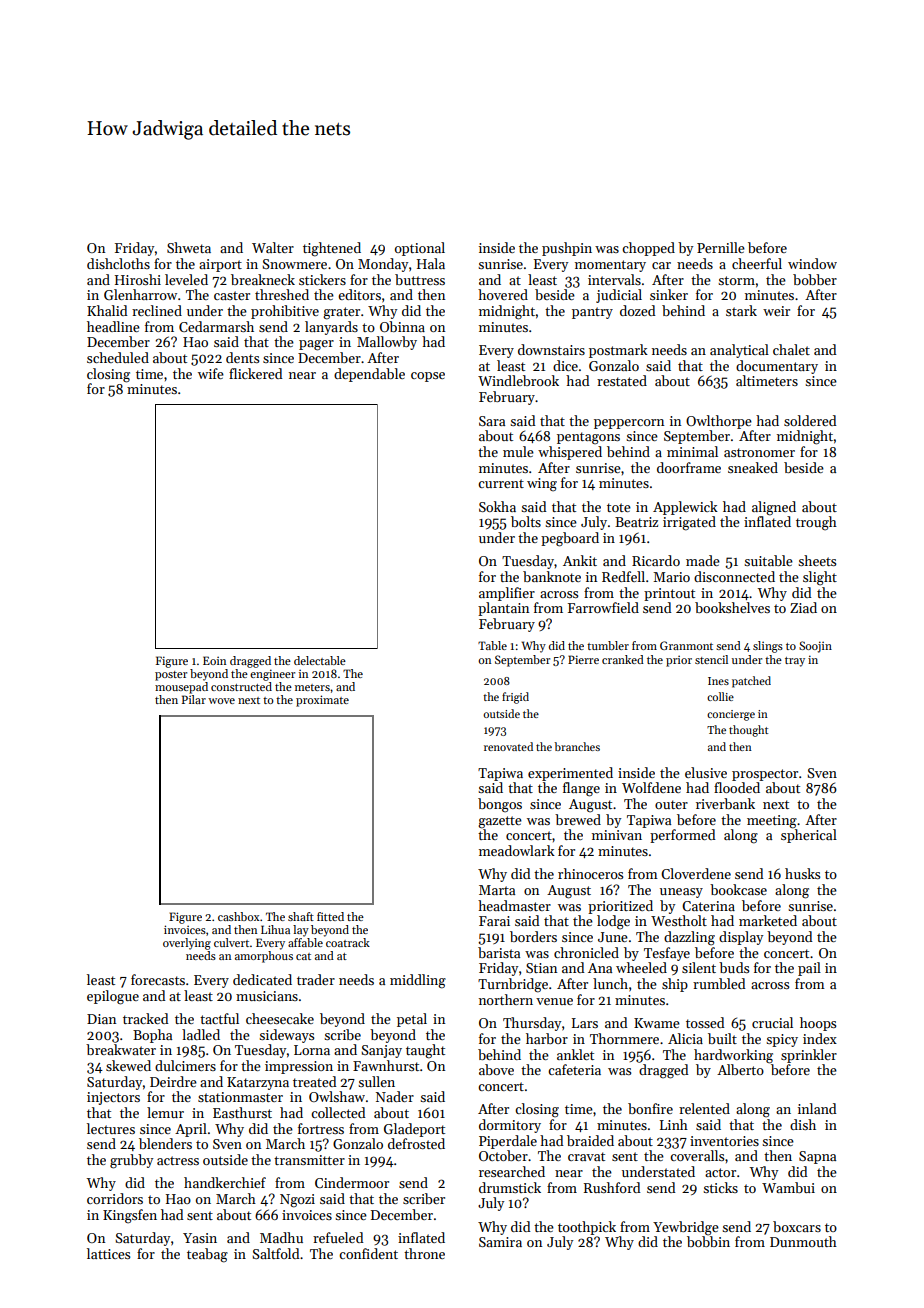 The width and height of the document is (924, 1308). I want to click on coatrack, so click(348, 942).
